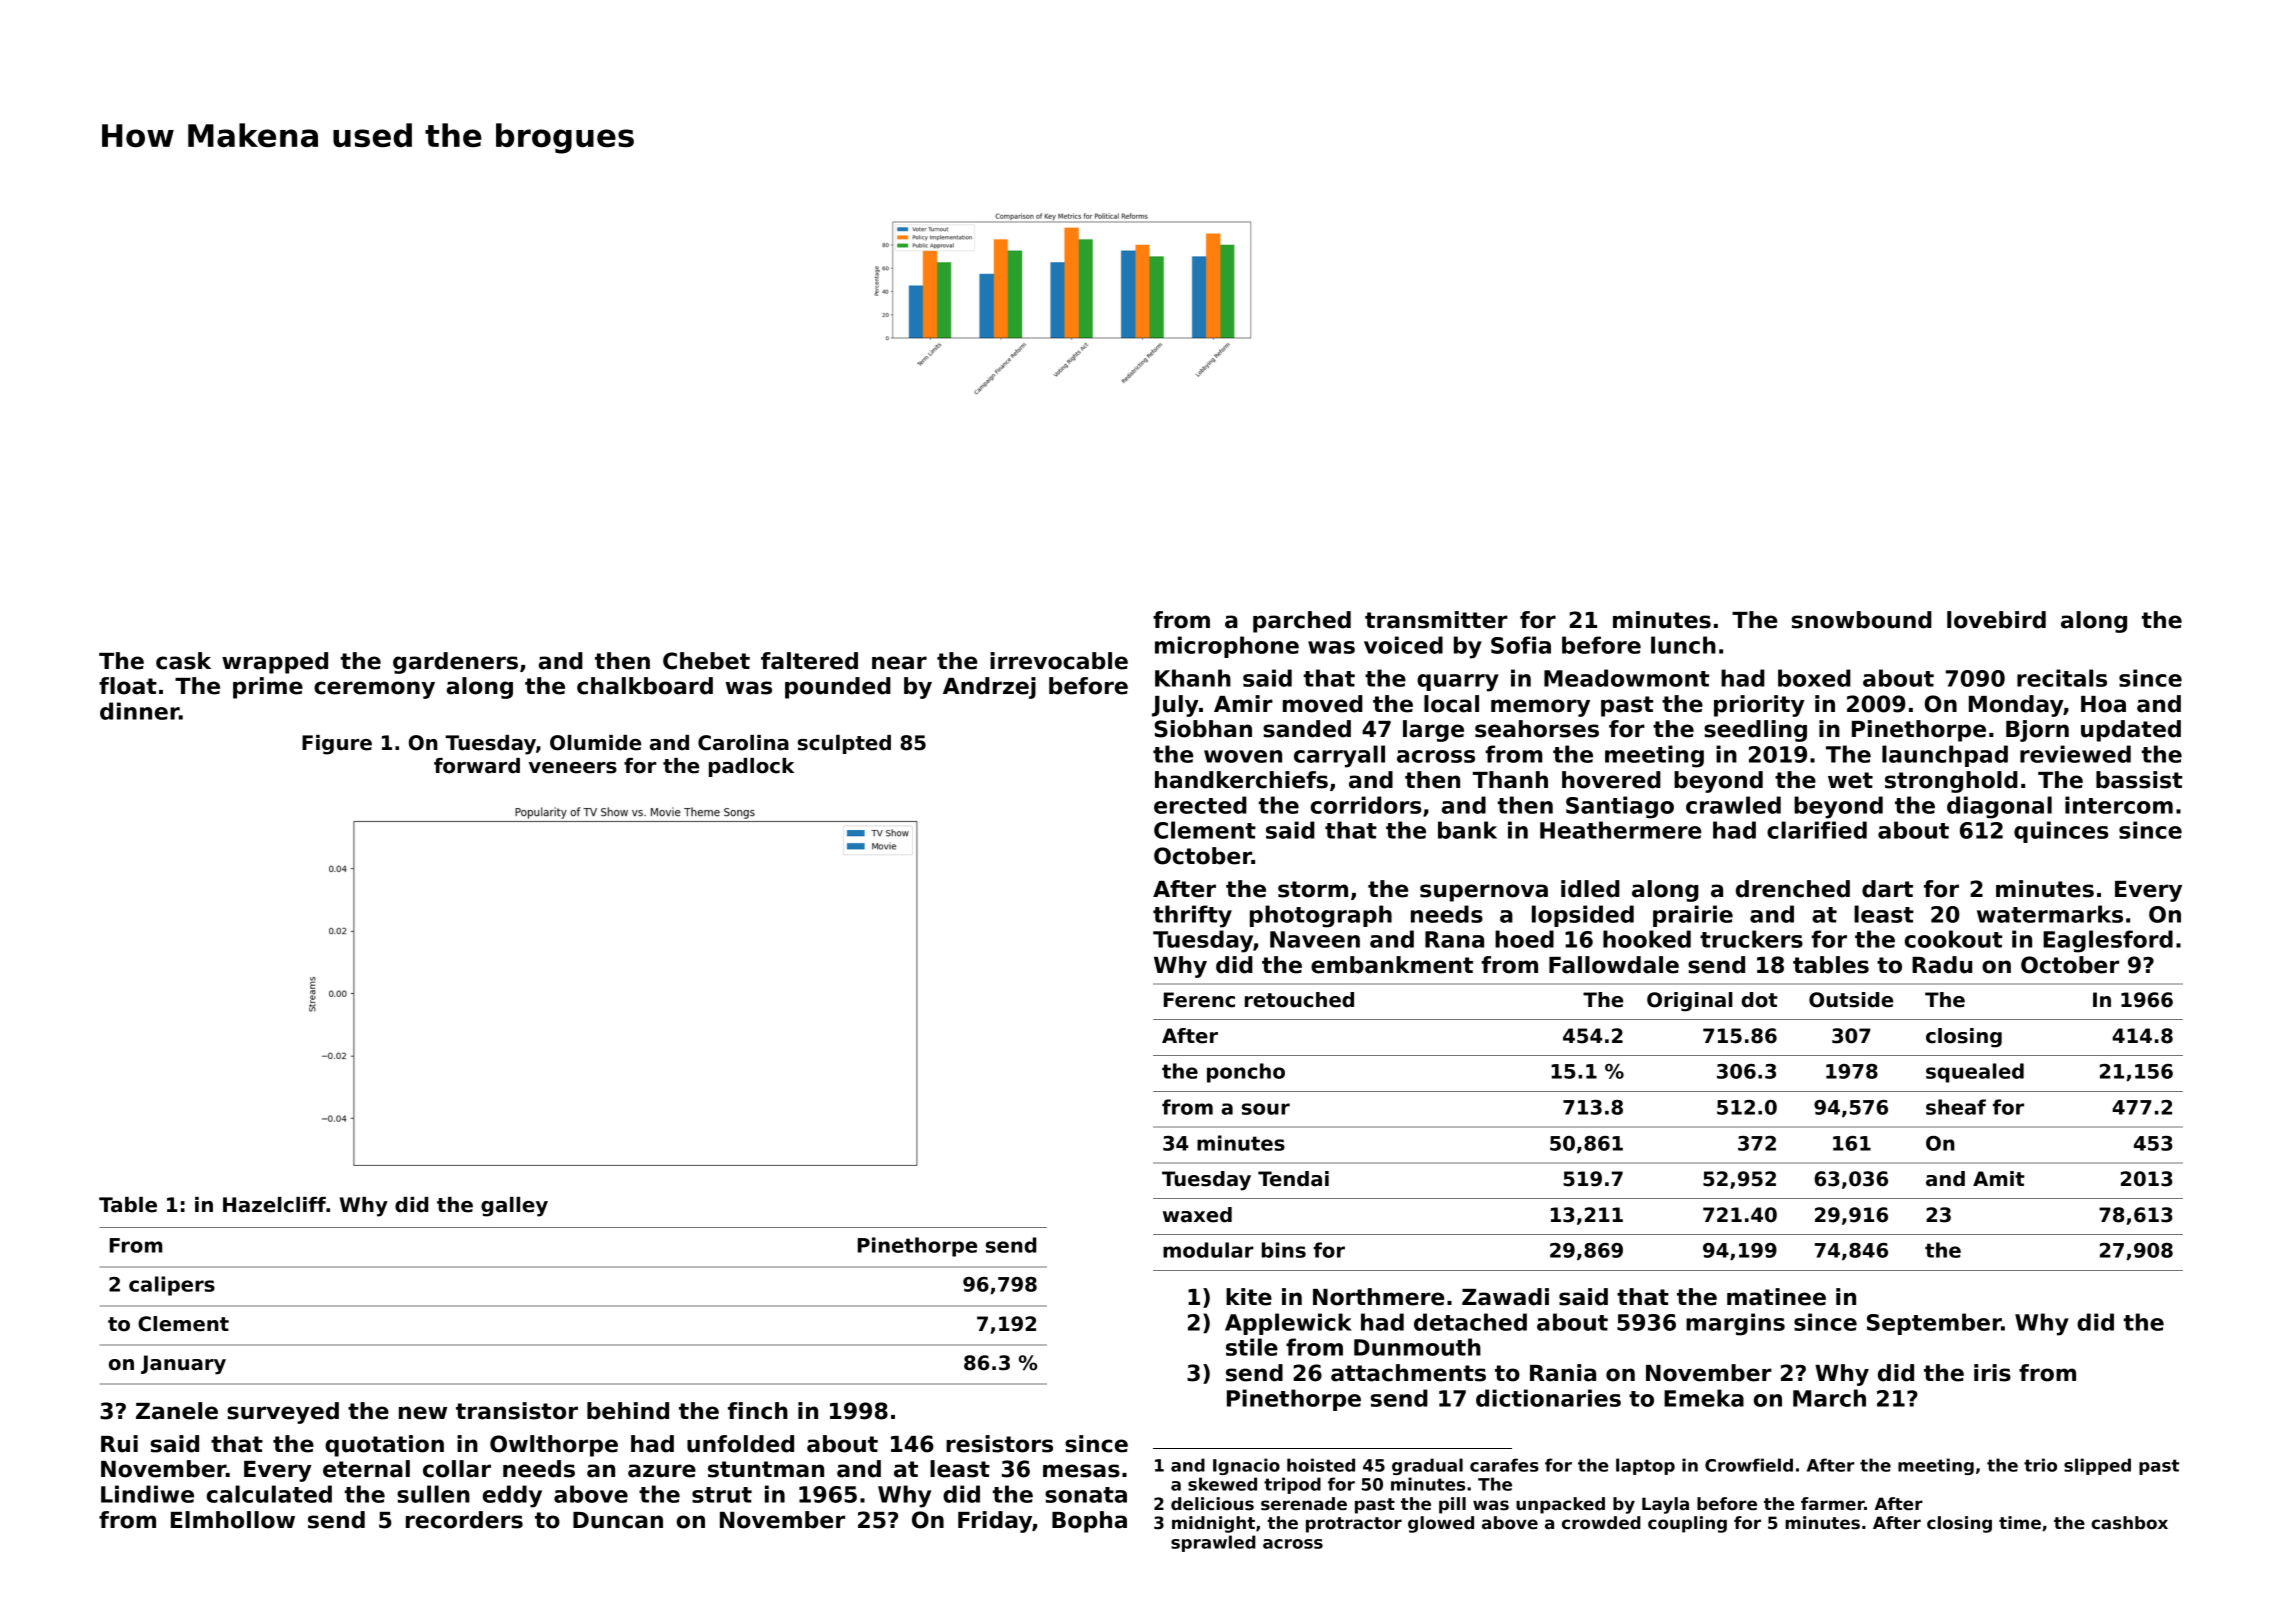  I want to click on lovebird, so click(1996, 620).
